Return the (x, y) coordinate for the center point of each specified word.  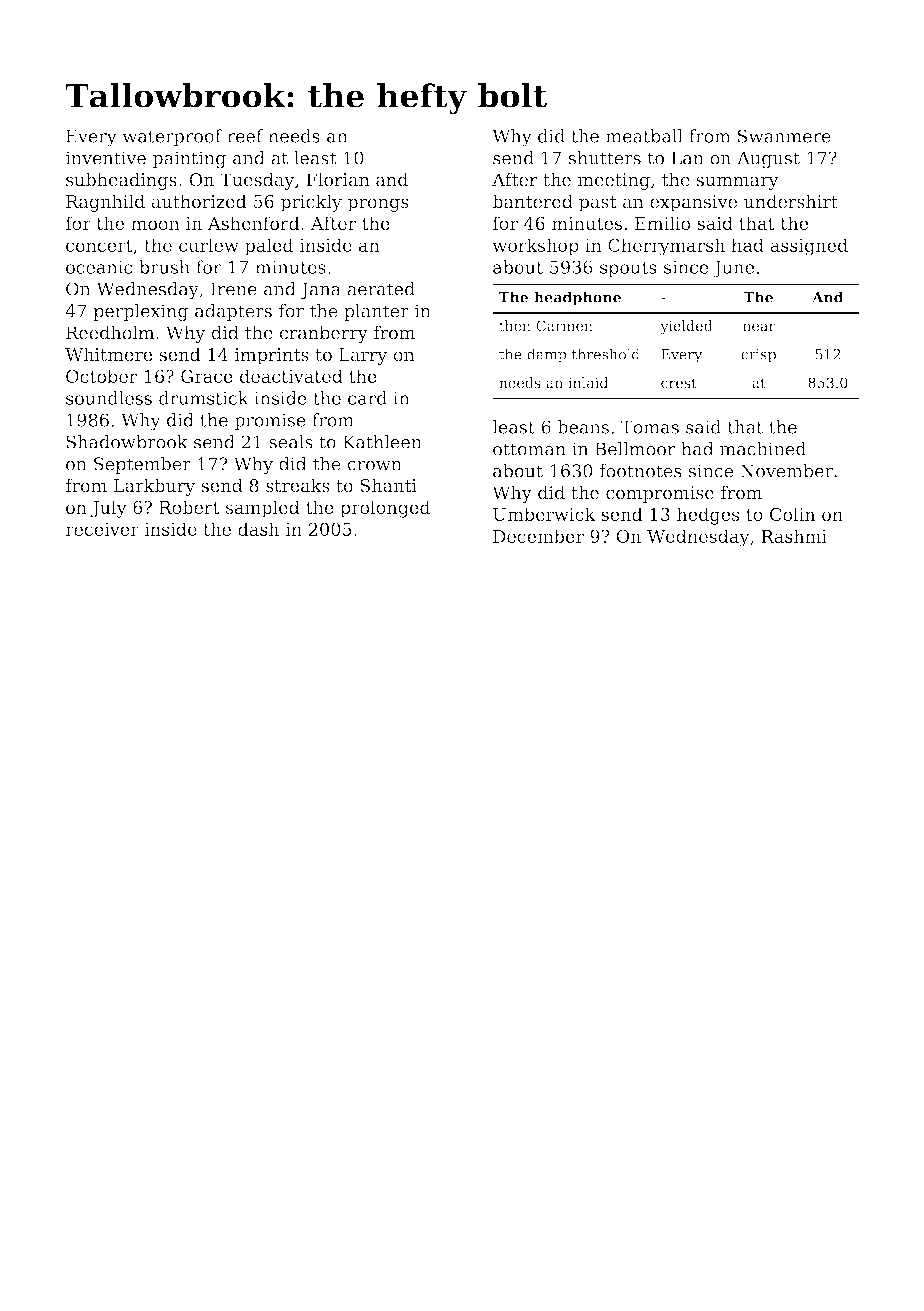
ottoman (529, 449)
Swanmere (784, 136)
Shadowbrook (127, 442)
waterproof (172, 137)
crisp (758, 356)
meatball (644, 136)
